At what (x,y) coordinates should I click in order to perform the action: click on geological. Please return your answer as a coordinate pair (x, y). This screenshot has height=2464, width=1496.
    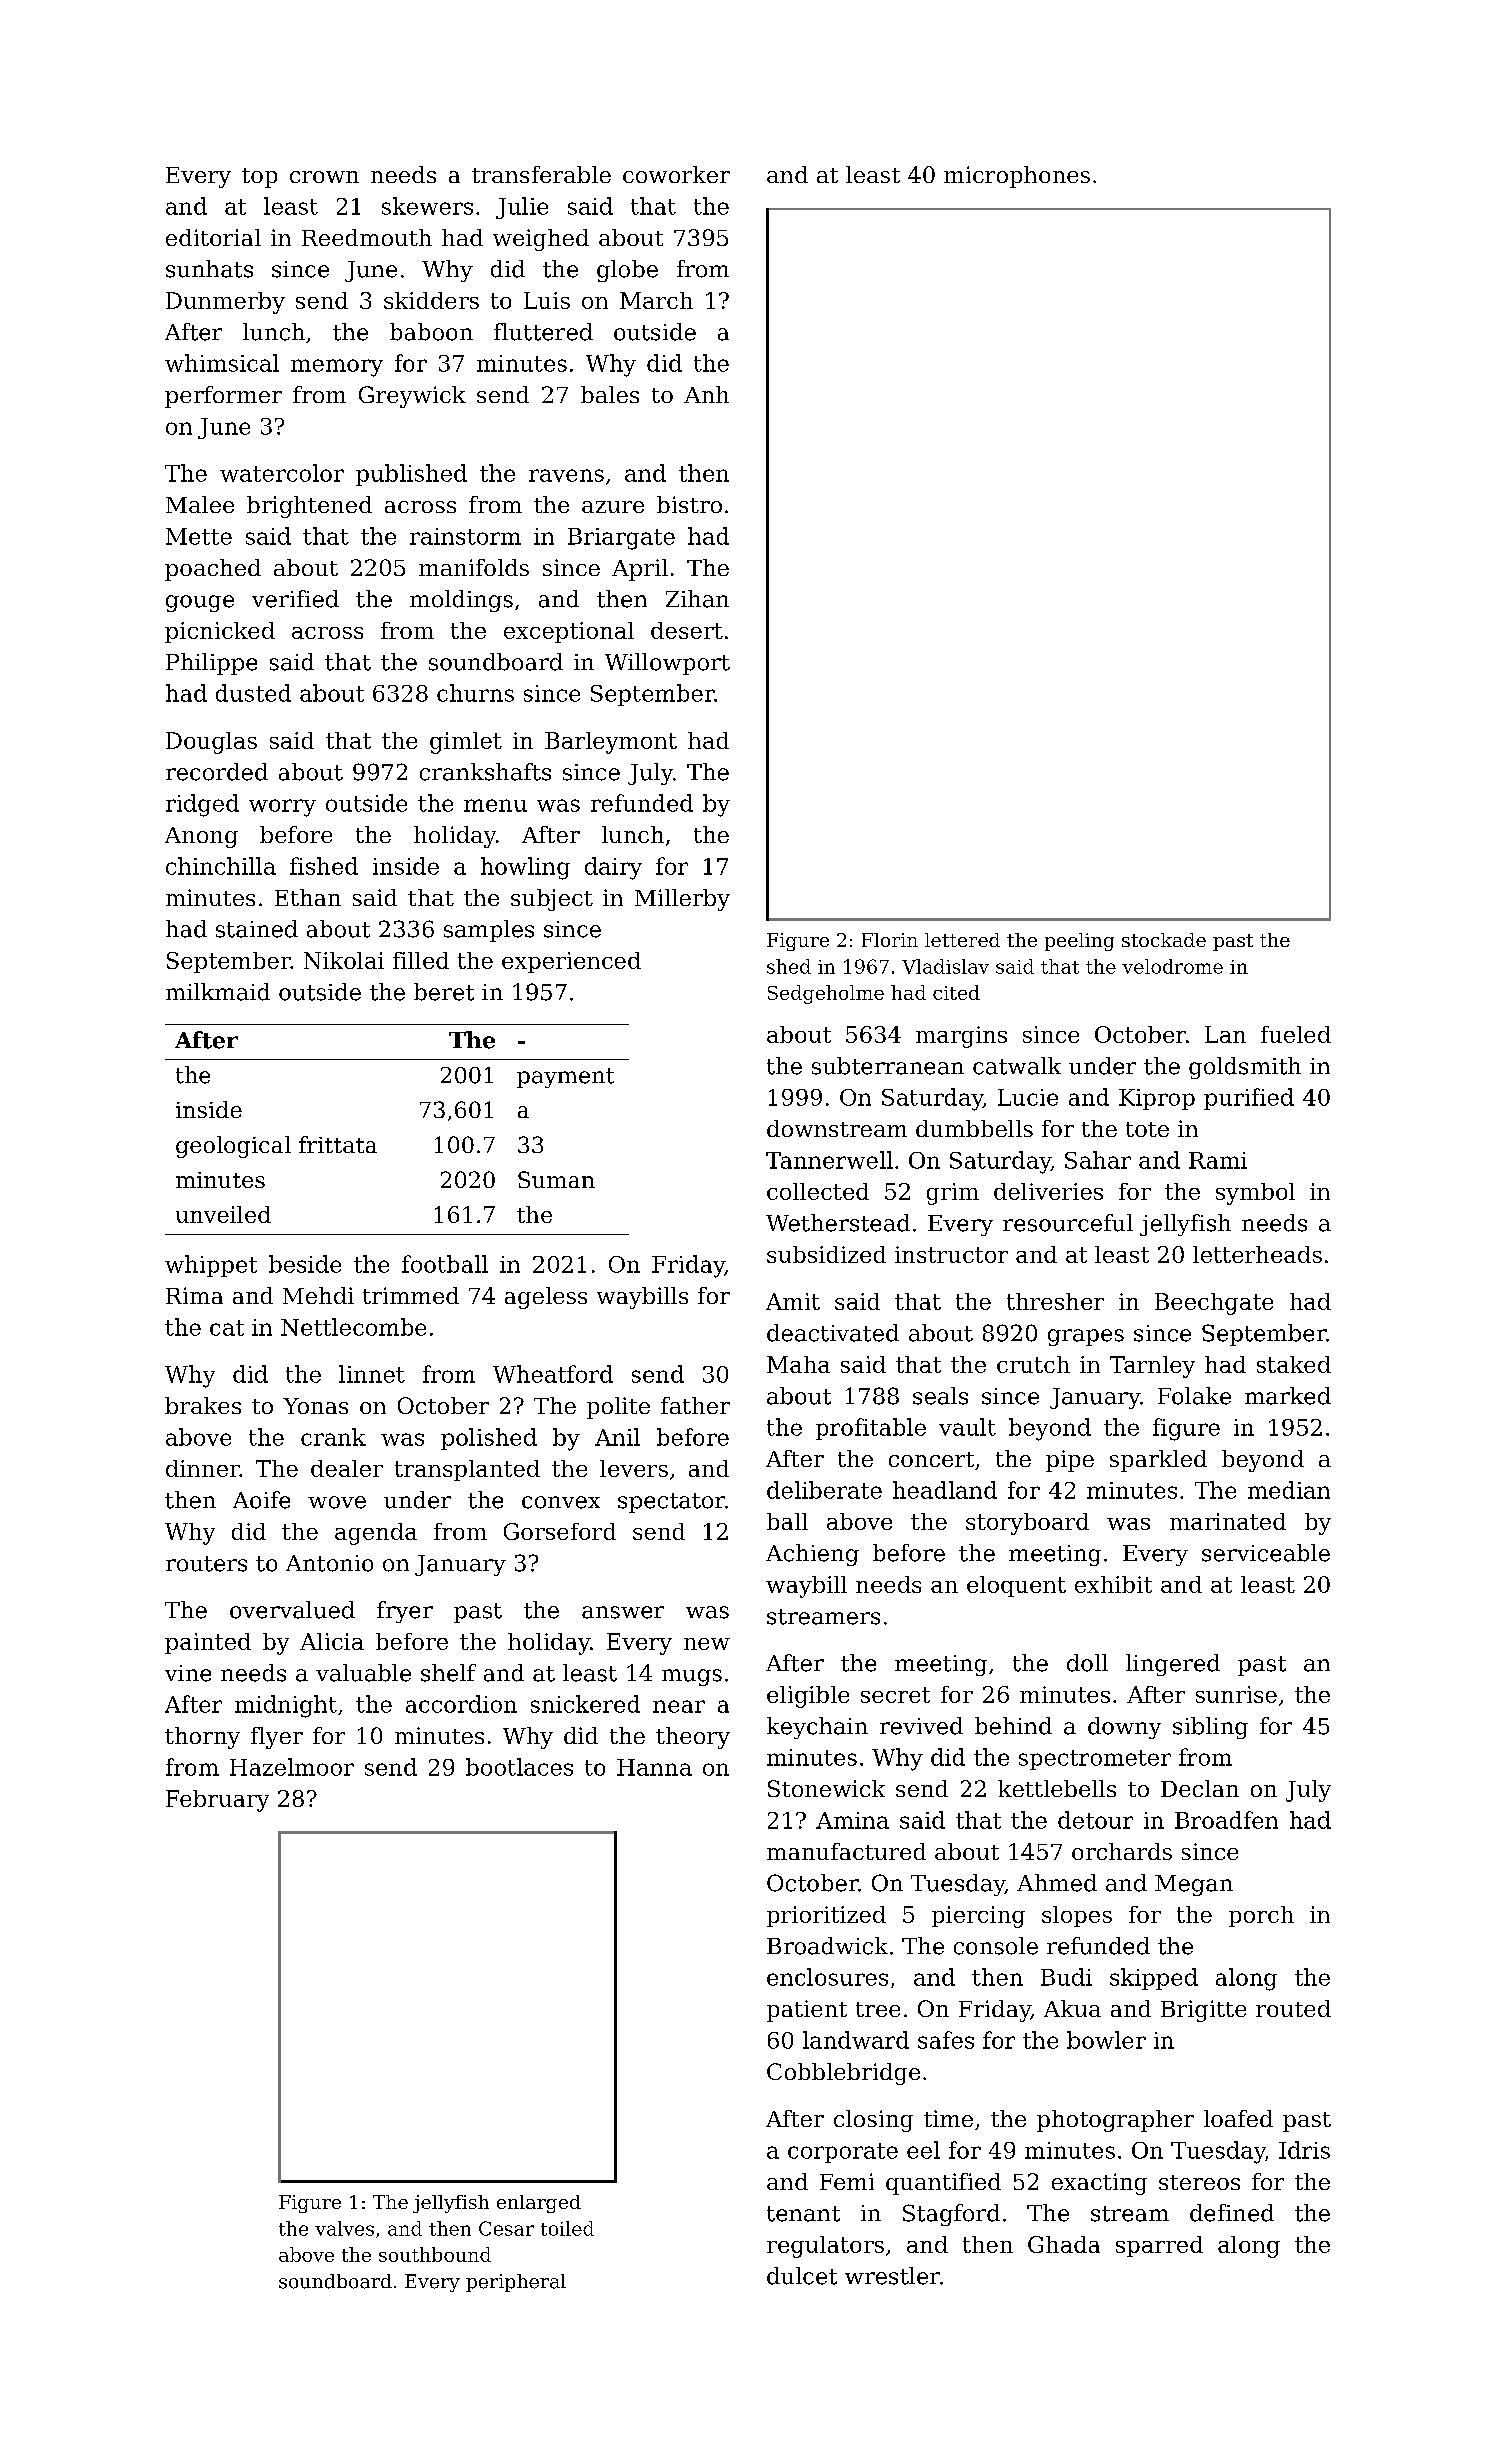
    Looking at the image, I should click on (233, 1147).
